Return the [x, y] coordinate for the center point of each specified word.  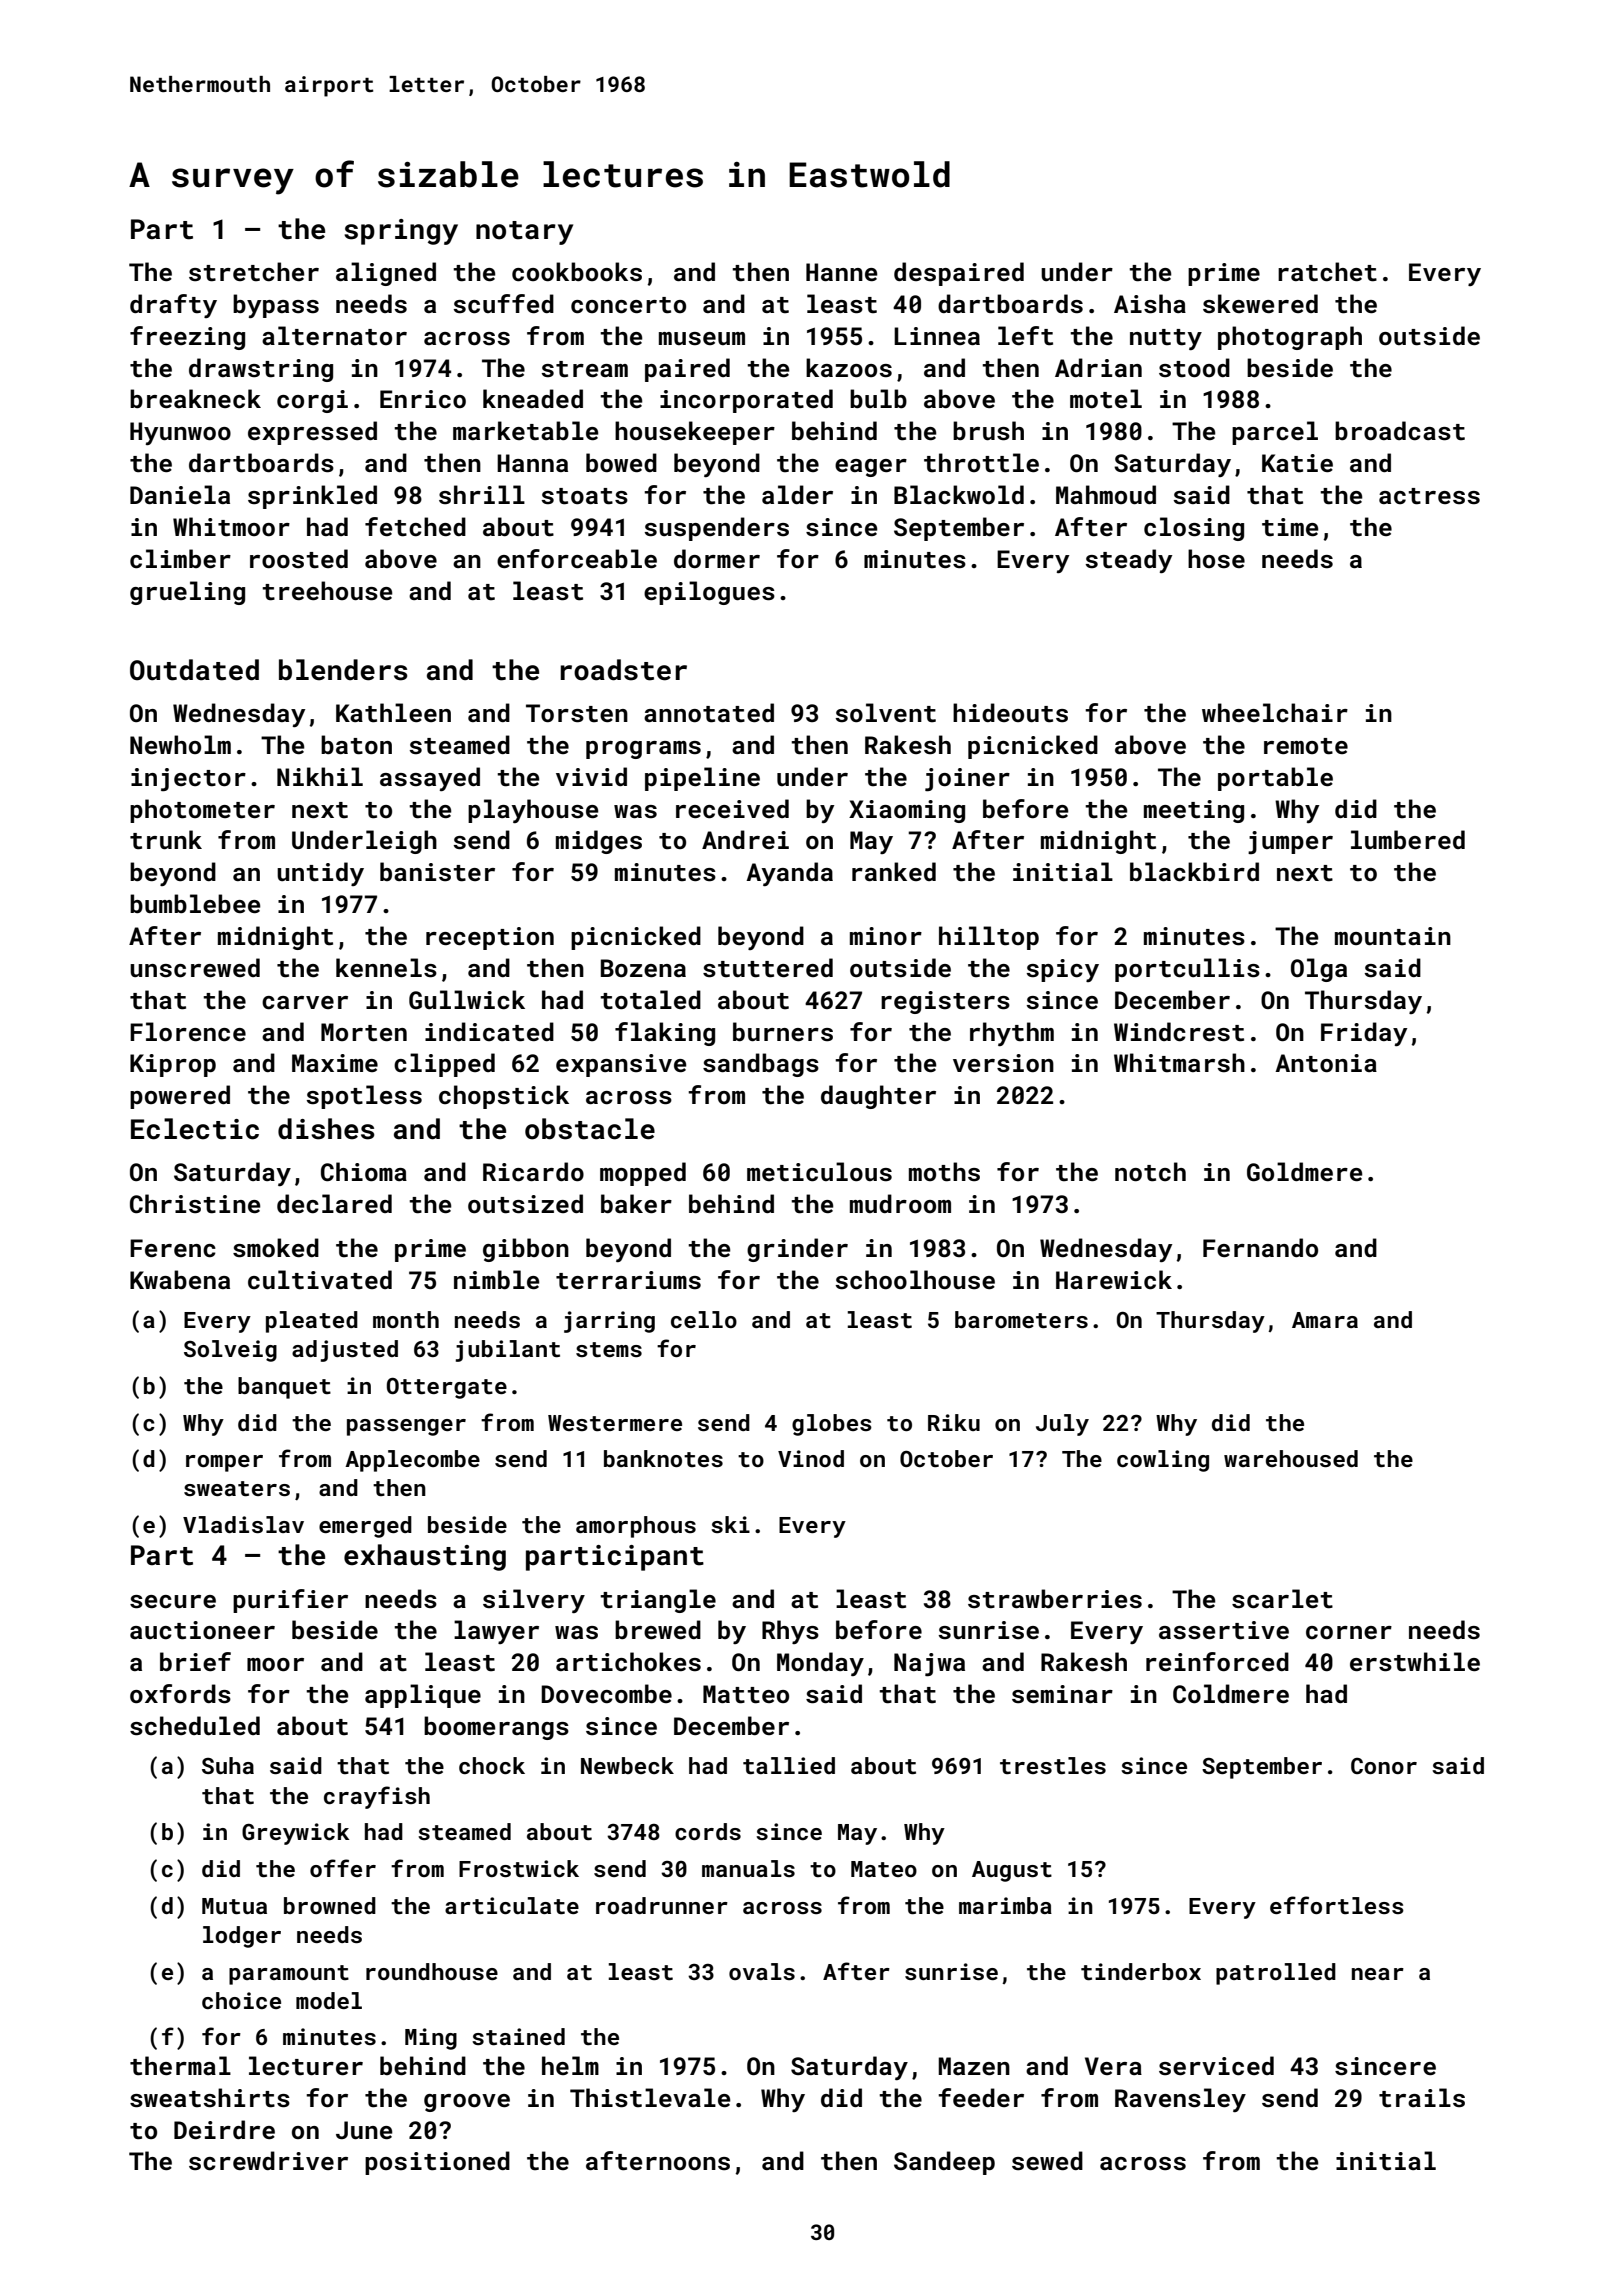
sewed [1047, 2161]
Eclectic [195, 1129]
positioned [437, 2163]
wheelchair [1275, 713]
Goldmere [1305, 1171]
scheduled [195, 1726]
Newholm [180, 744]
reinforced [1217, 1662]
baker [636, 1203]
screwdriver [268, 2161]
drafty [173, 306]
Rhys [790, 1632]
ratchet [1327, 272]
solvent [886, 713]
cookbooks [577, 272]
